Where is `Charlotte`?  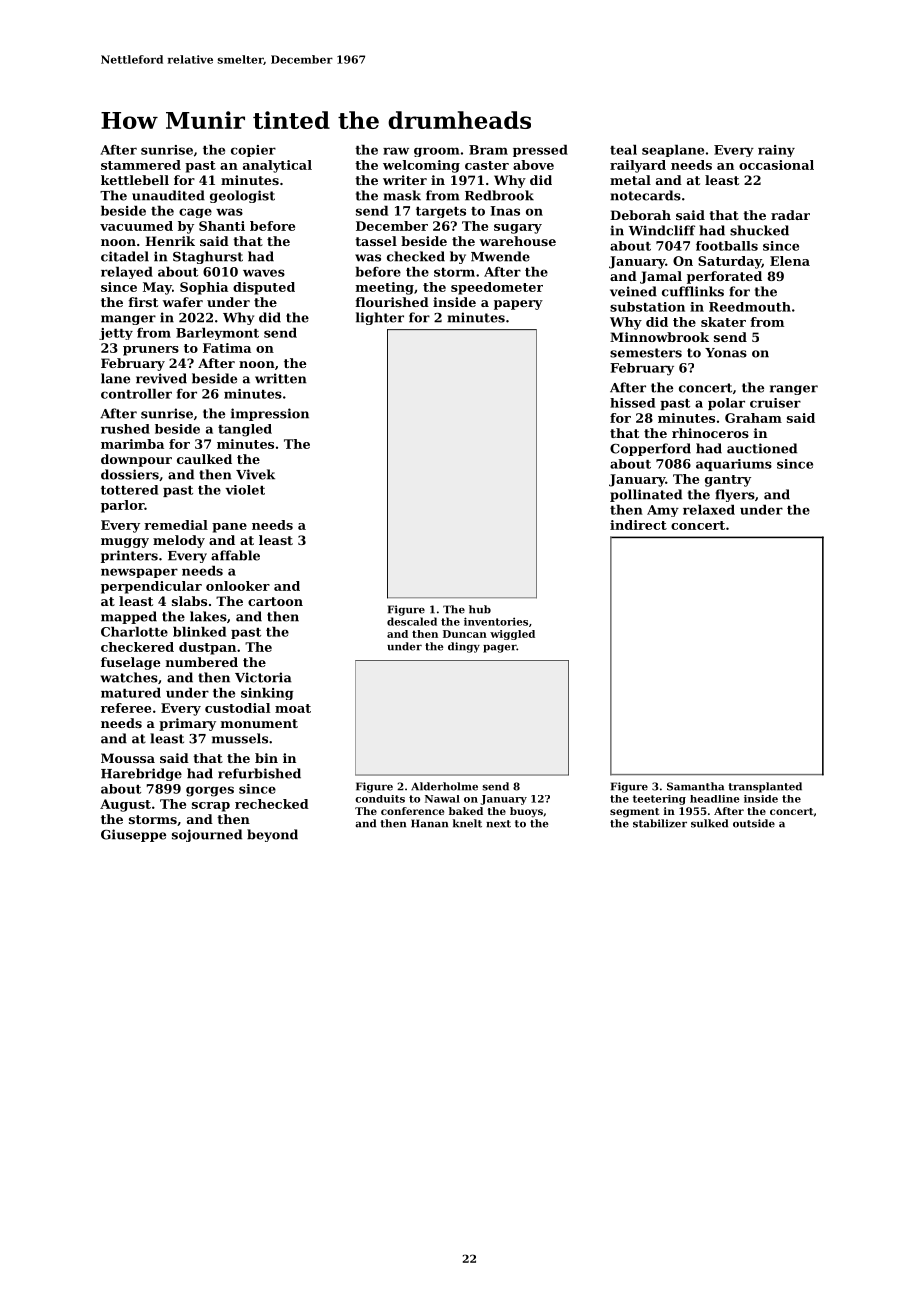
Charlotte is located at coordinates (134, 632).
